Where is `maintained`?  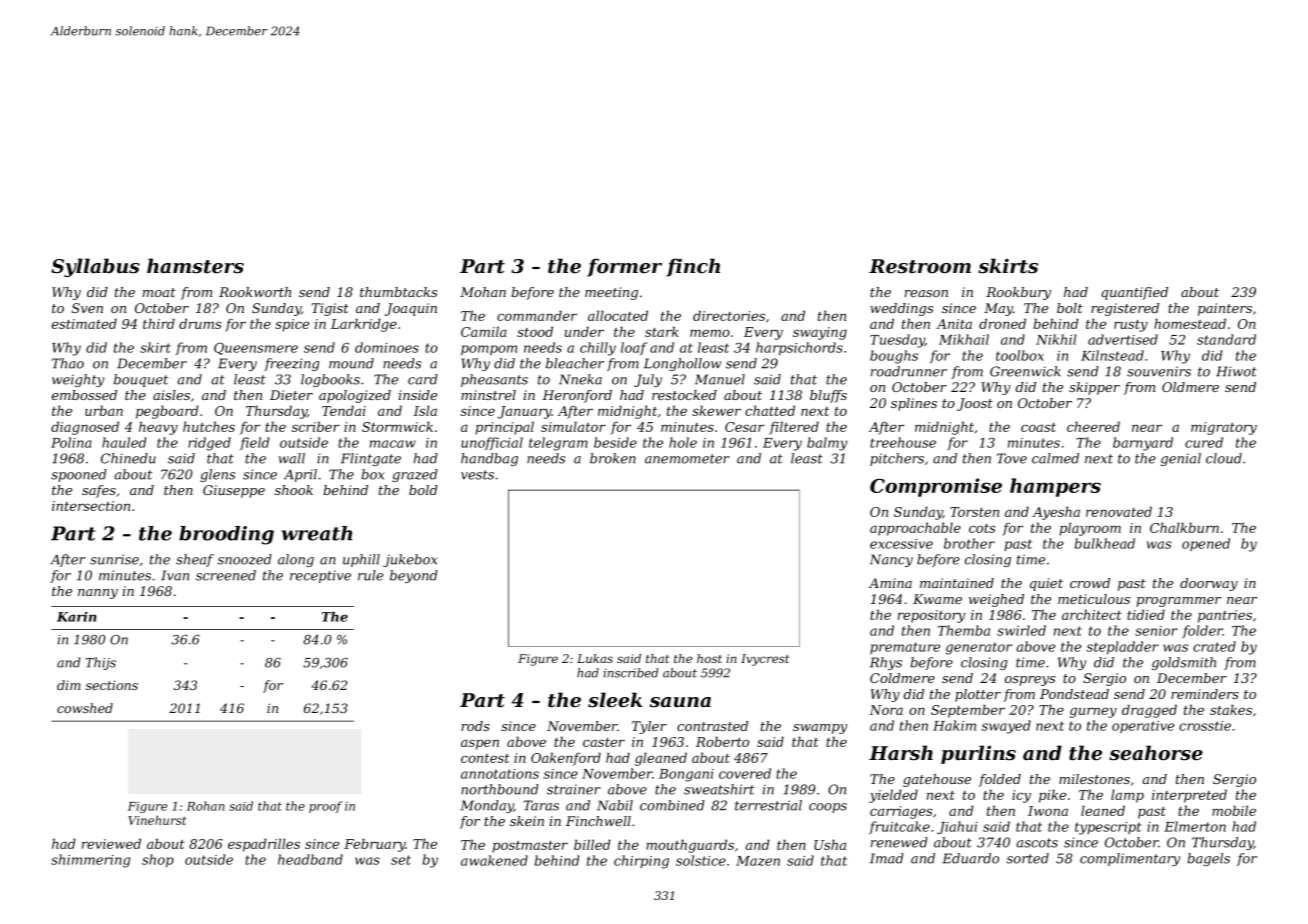 maintained is located at coordinates (957, 583).
